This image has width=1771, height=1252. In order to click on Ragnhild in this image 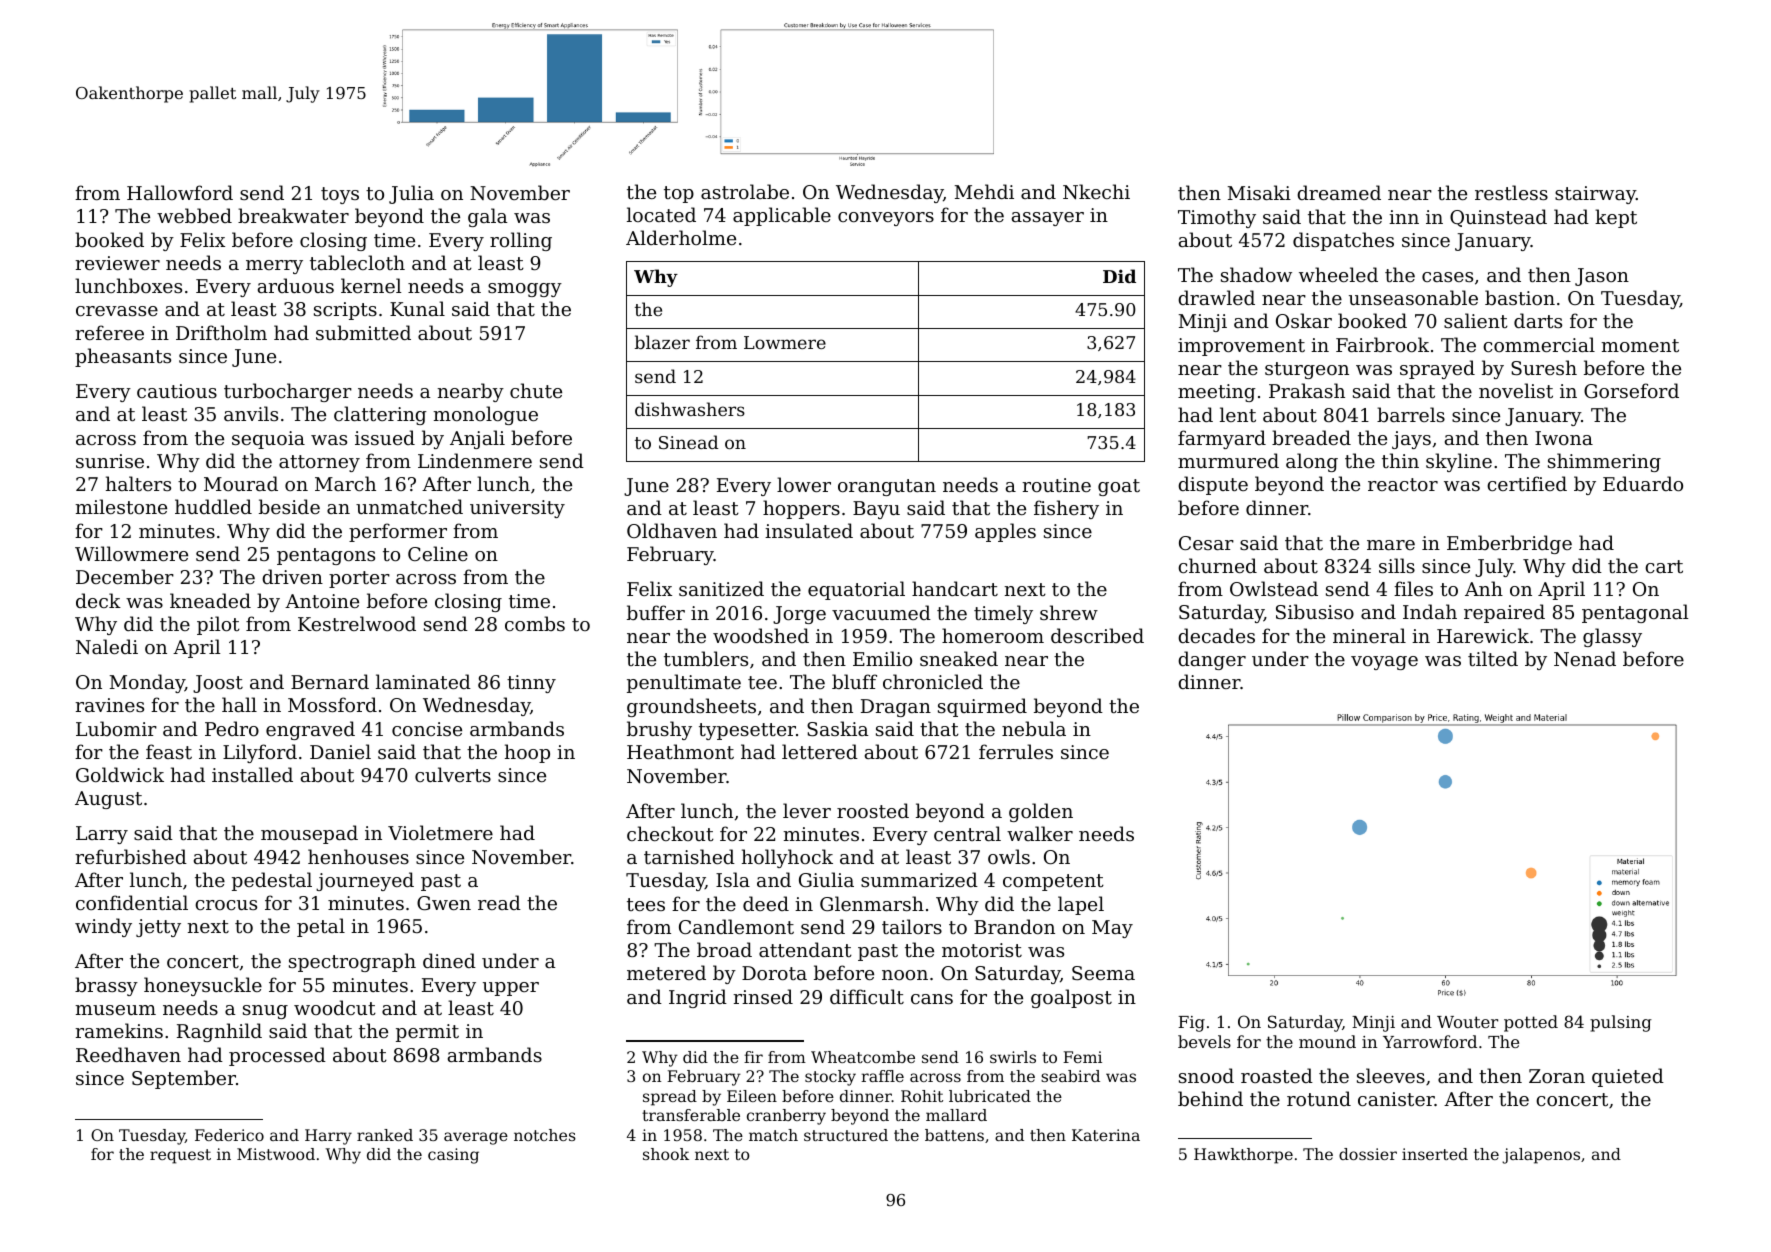, I will do `click(219, 1032)`.
